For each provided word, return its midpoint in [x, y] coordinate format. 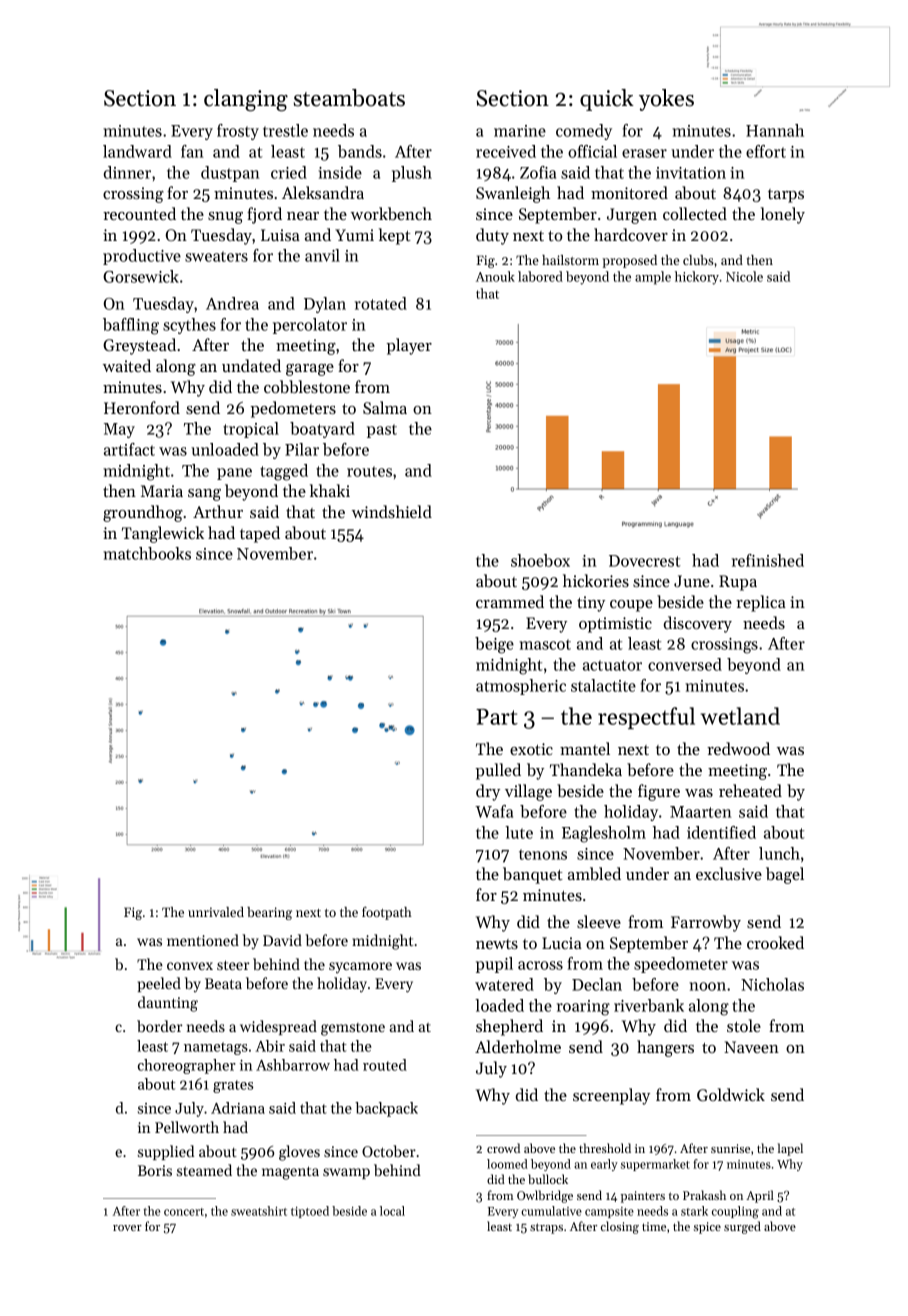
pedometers [293, 409]
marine [520, 131]
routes [369, 471]
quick [607, 100]
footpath [387, 913]
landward [137, 151]
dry [488, 792]
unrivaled [216, 912]
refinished [768, 560]
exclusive [729, 873]
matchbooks [147, 553]
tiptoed [310, 1212]
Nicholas [772, 984]
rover [127, 1228]
